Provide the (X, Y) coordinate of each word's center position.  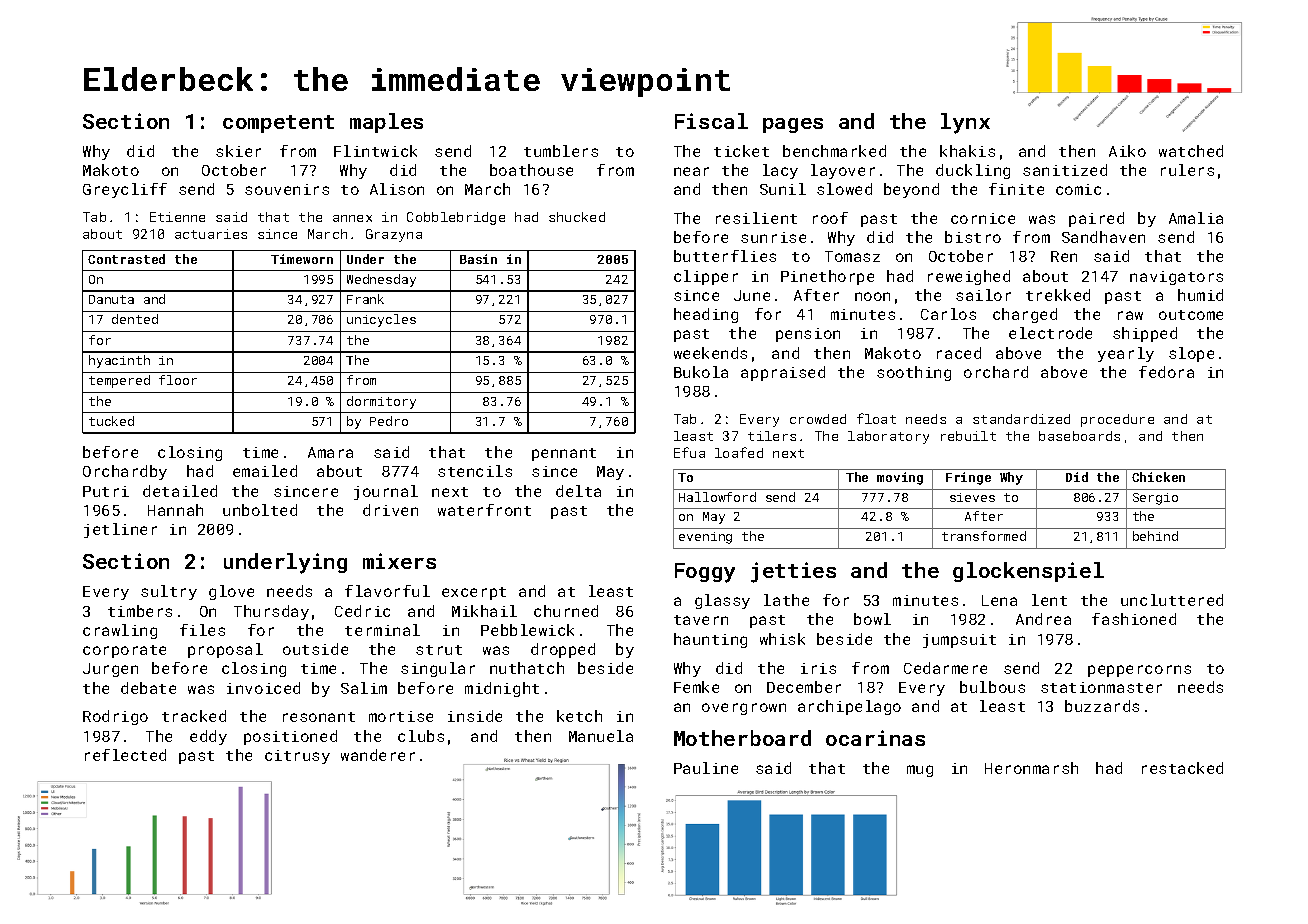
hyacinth (119, 361)
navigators (1176, 278)
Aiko (1127, 151)
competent (278, 124)
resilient (756, 218)
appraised (783, 373)
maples (386, 123)
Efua (689, 452)
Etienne (177, 217)
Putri (106, 491)
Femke (696, 687)
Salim (364, 688)
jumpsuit (959, 641)
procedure (1117, 420)
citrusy (297, 757)
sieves (972, 497)
